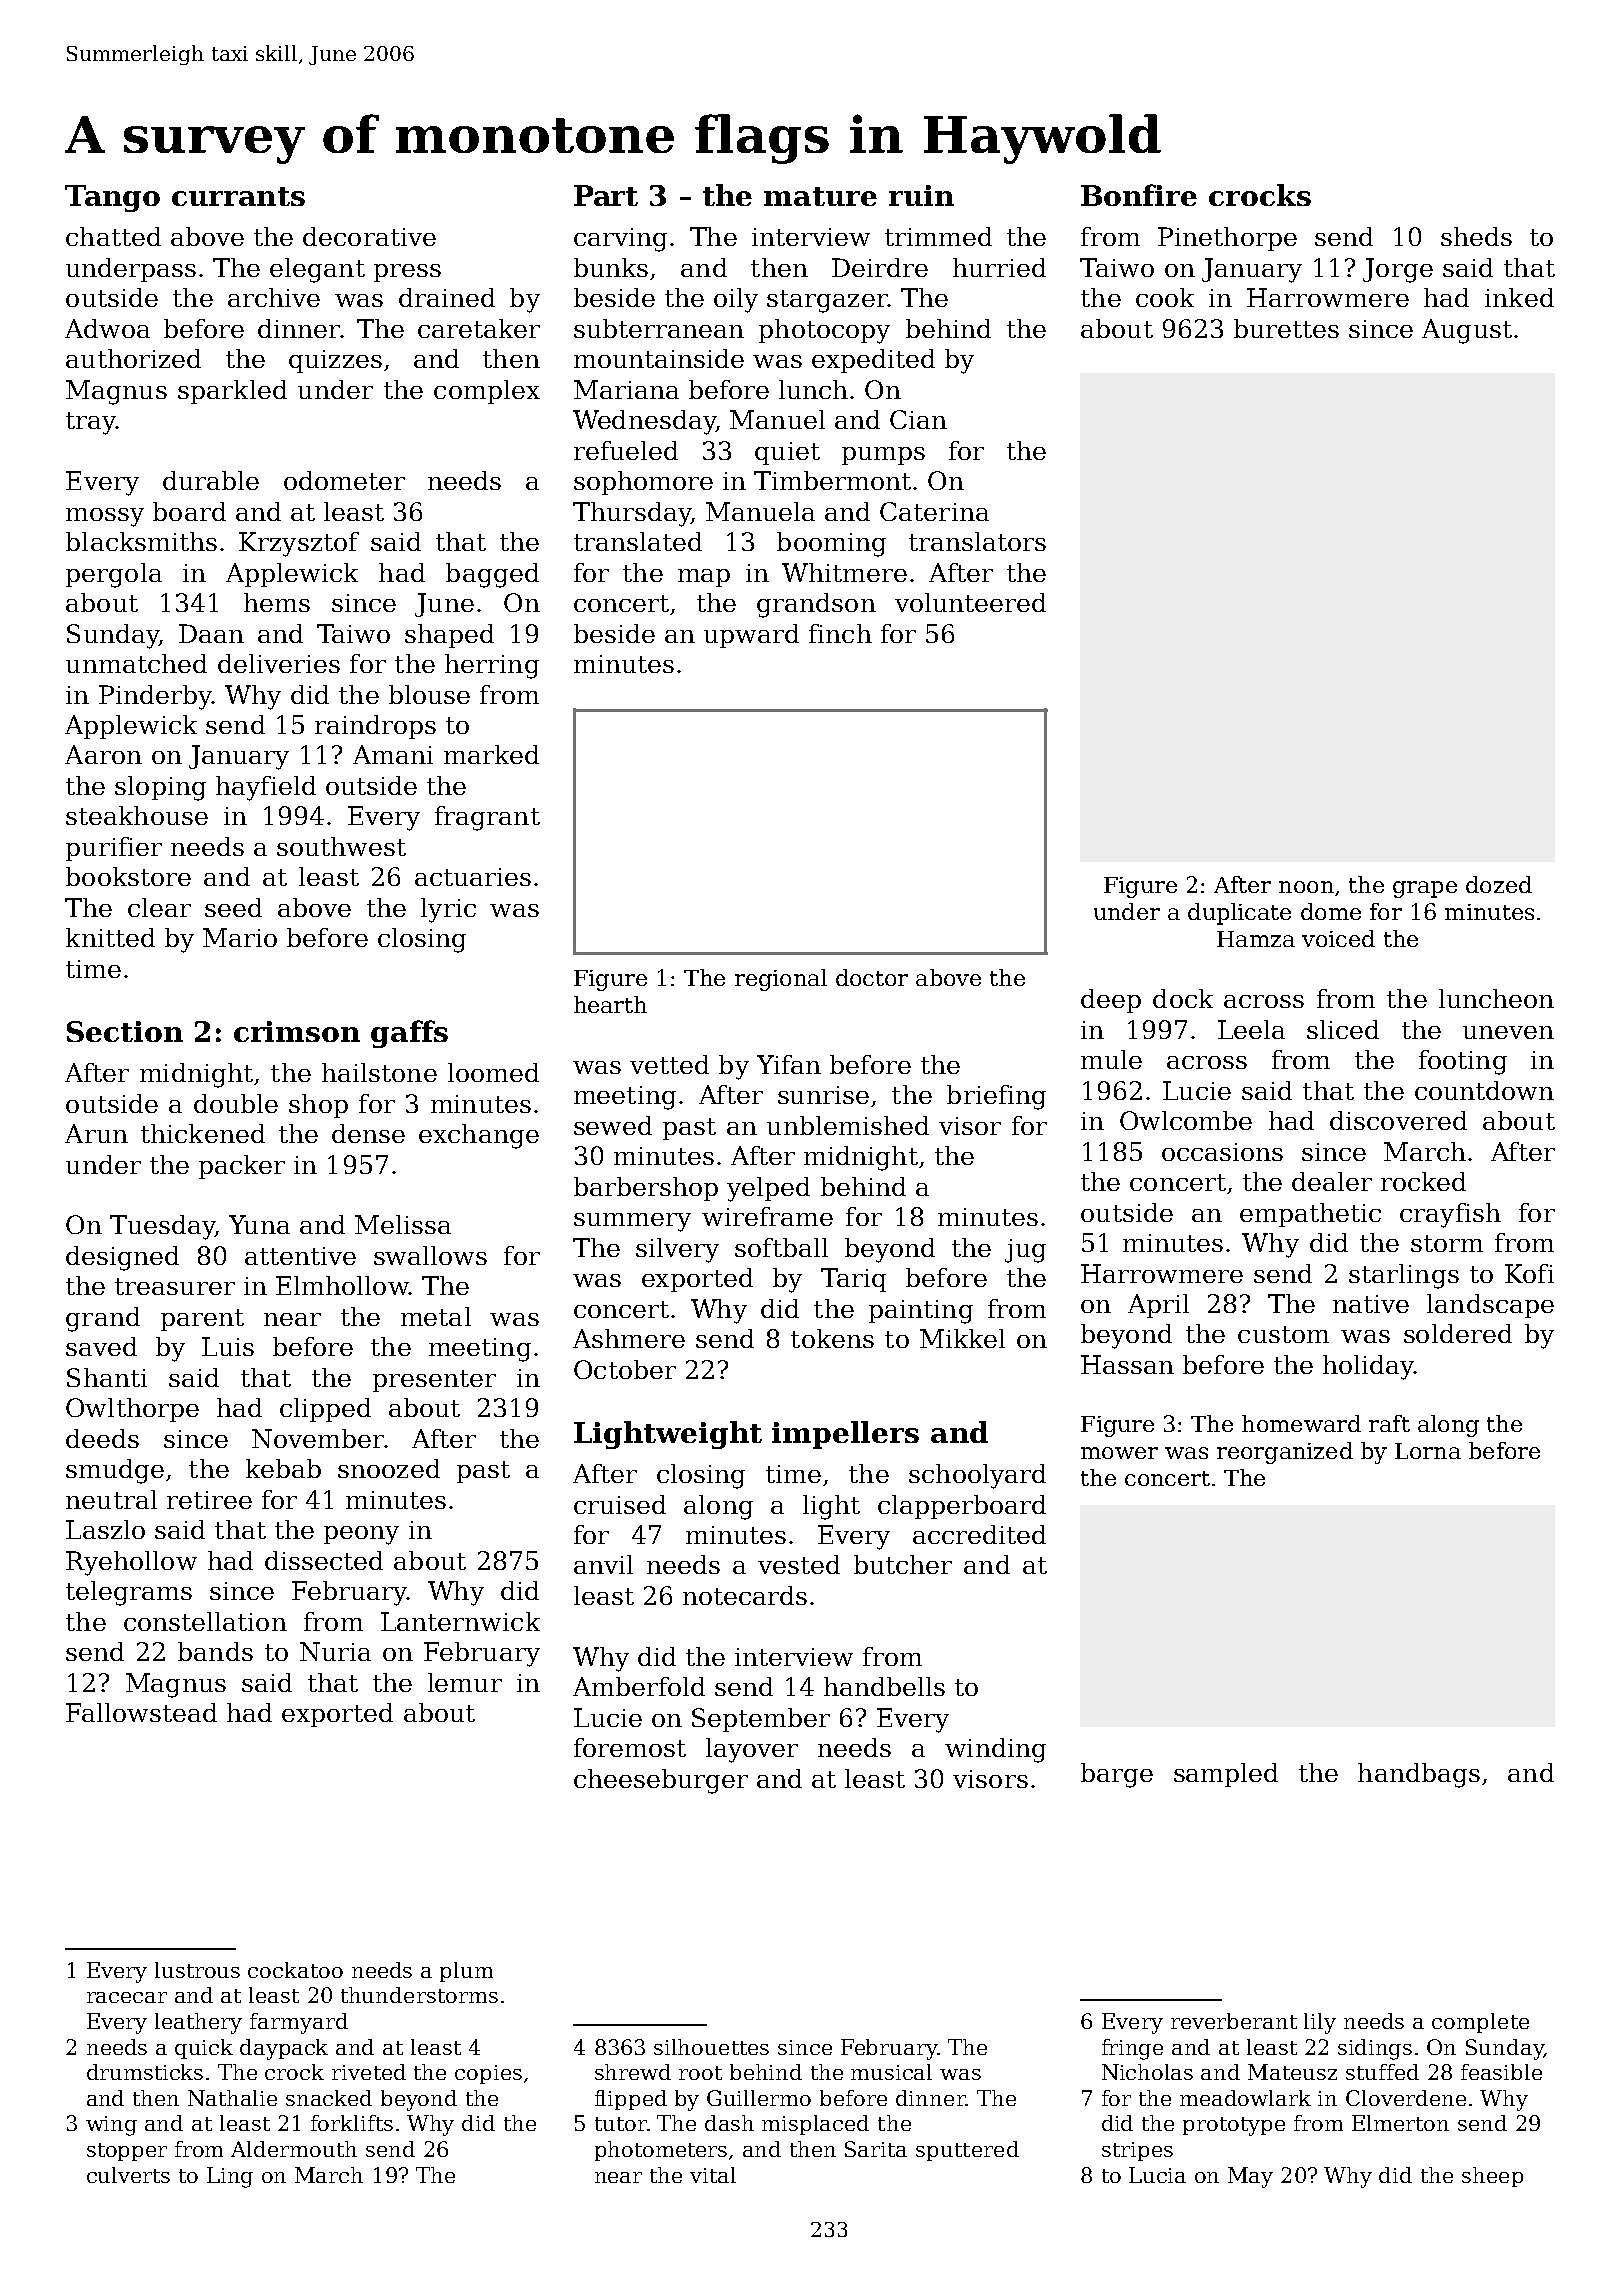 This document has height=2292, width=1620. Describe the element at coordinates (1398, 270) in the document. I see `Jorge` at that location.
